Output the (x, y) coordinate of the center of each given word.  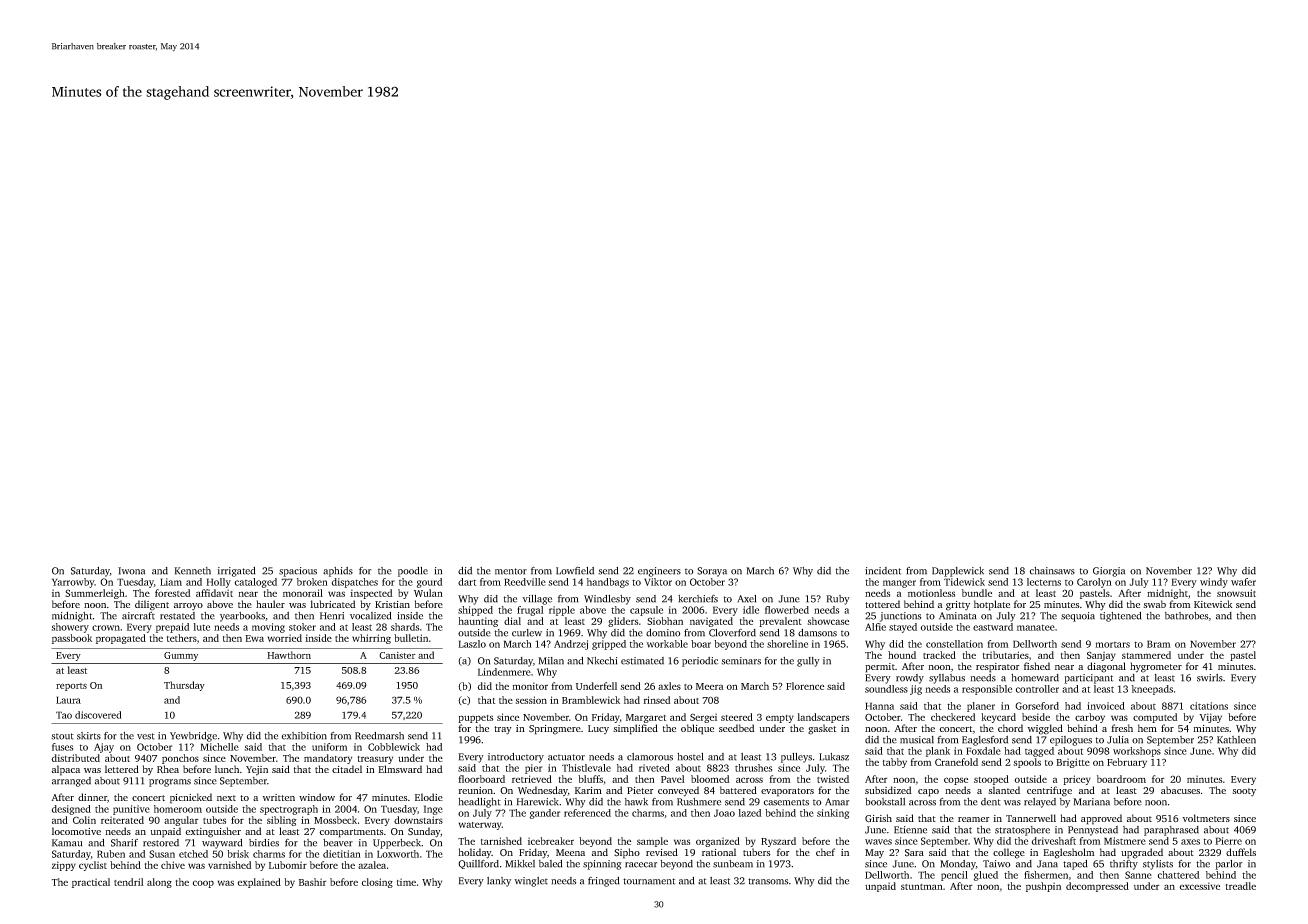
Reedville (525, 582)
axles (669, 686)
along (159, 883)
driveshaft (1054, 841)
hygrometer (1156, 667)
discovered (98, 715)
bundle (977, 593)
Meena (570, 852)
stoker (302, 627)
